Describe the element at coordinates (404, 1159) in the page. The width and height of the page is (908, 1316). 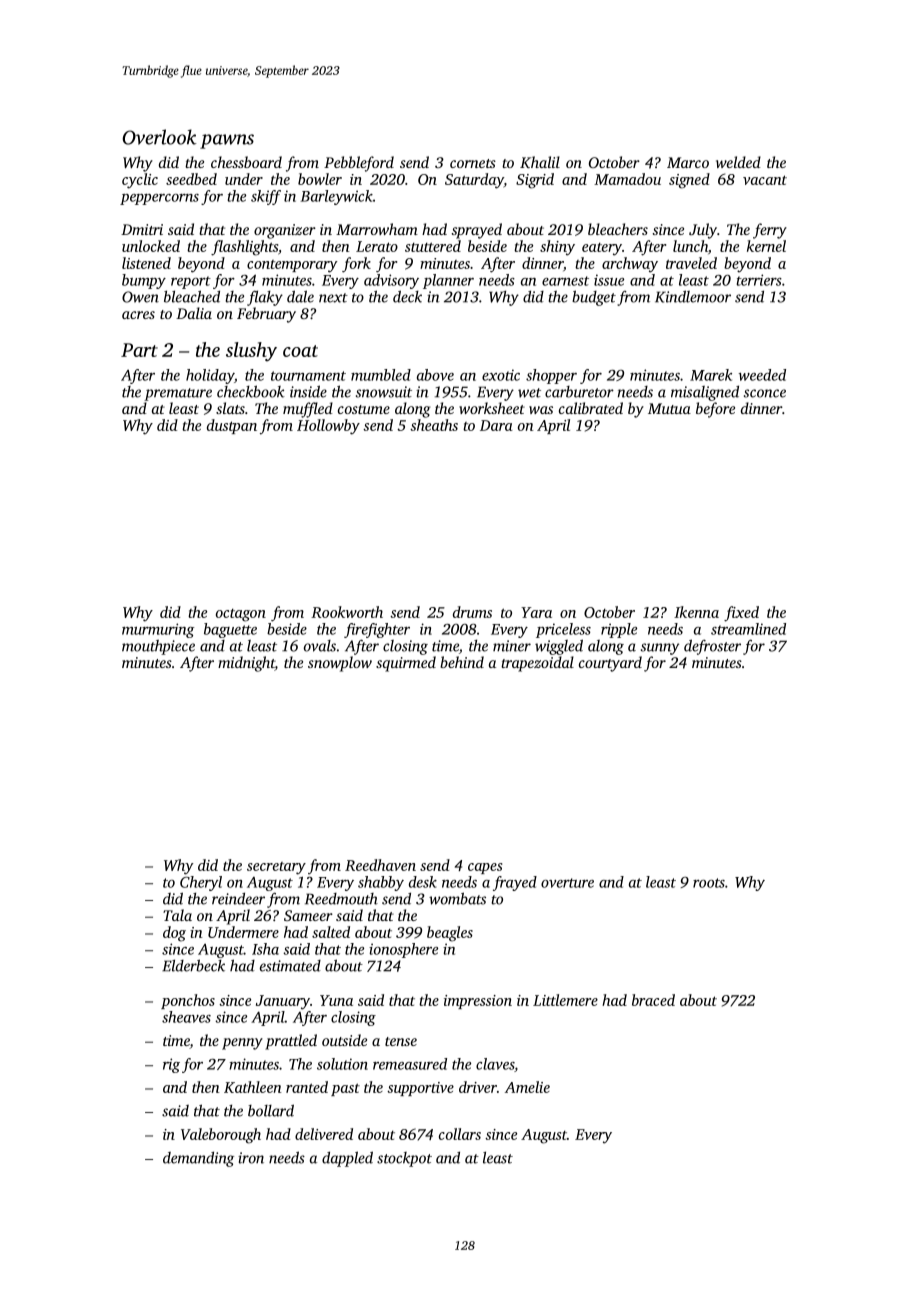
I see `stockpot` at that location.
